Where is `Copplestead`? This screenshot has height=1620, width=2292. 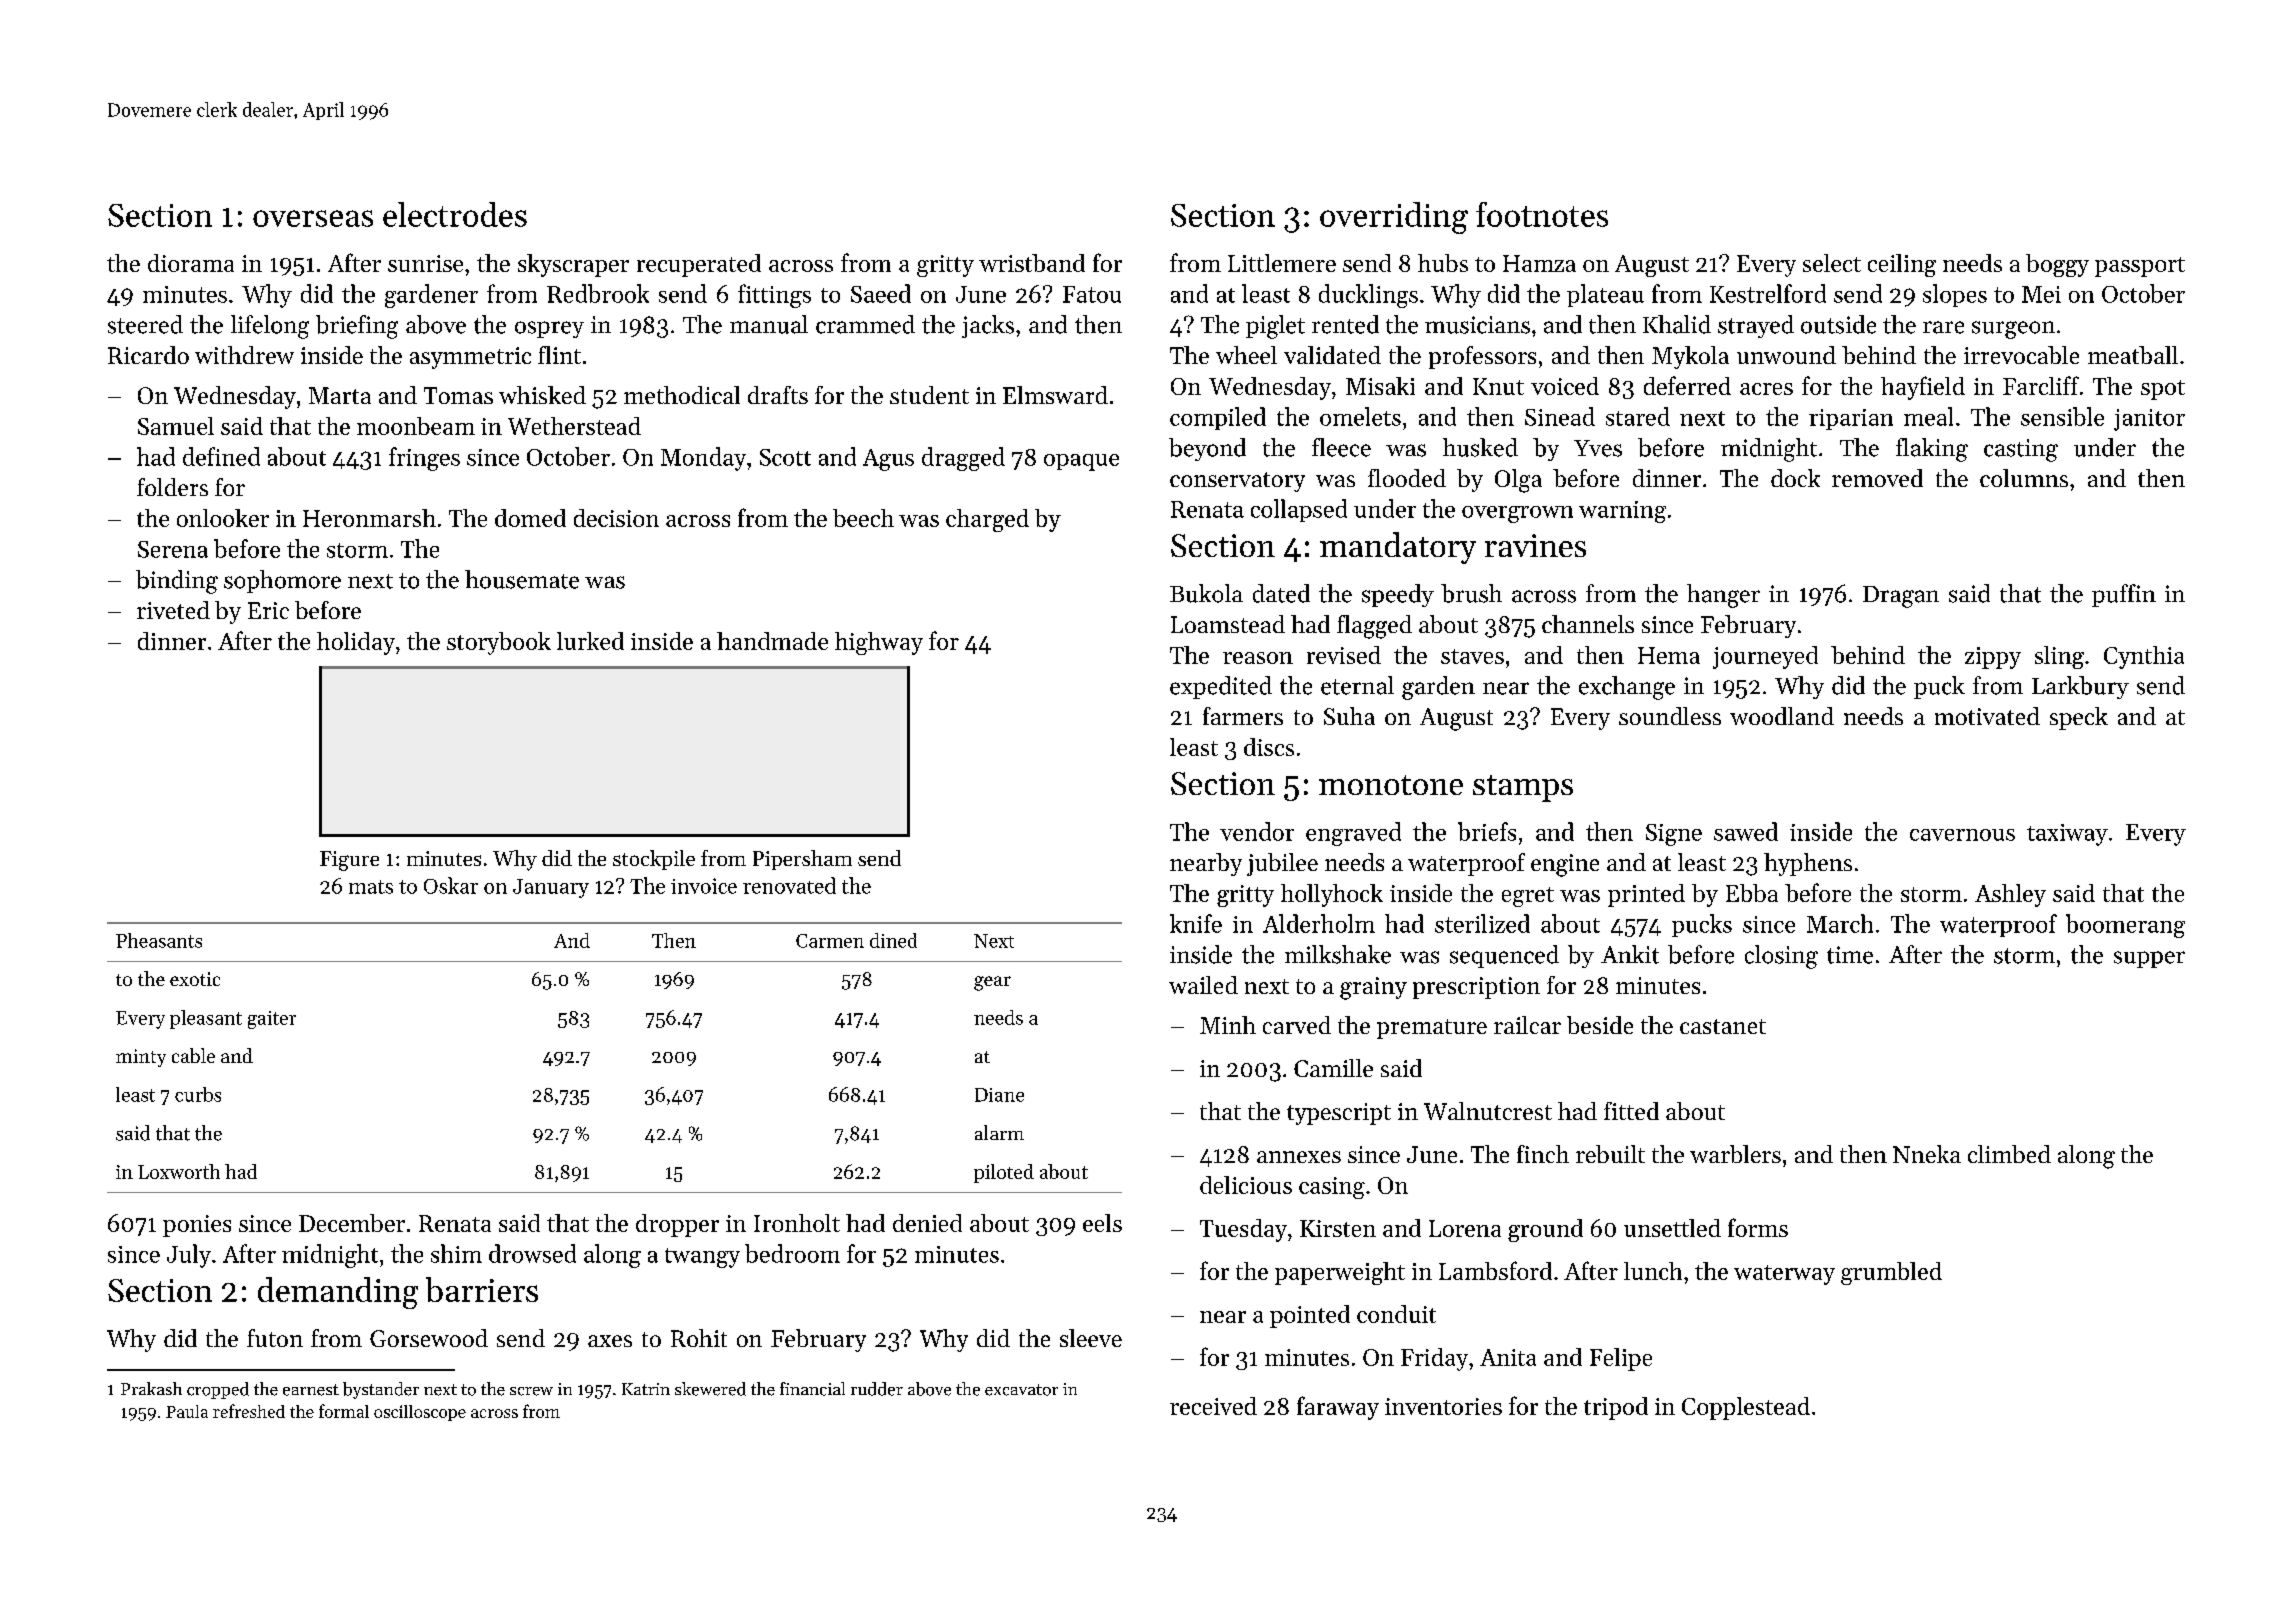
Copplestead is located at coordinates (1746, 1408).
